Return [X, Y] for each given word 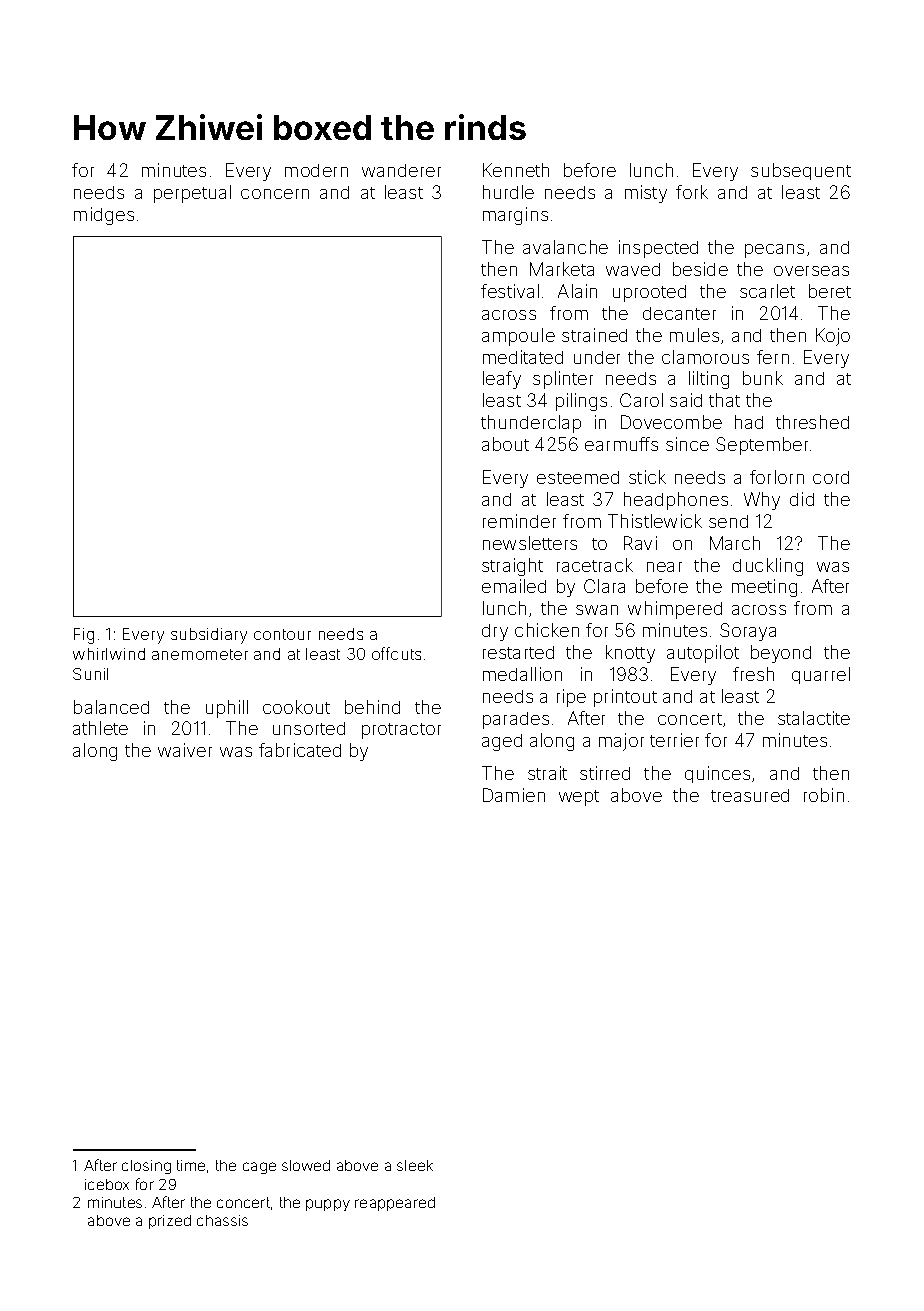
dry [495, 632]
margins [515, 216]
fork [692, 192]
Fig [84, 636]
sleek [415, 1165]
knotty [630, 654]
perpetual [192, 194]
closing [146, 1167]
